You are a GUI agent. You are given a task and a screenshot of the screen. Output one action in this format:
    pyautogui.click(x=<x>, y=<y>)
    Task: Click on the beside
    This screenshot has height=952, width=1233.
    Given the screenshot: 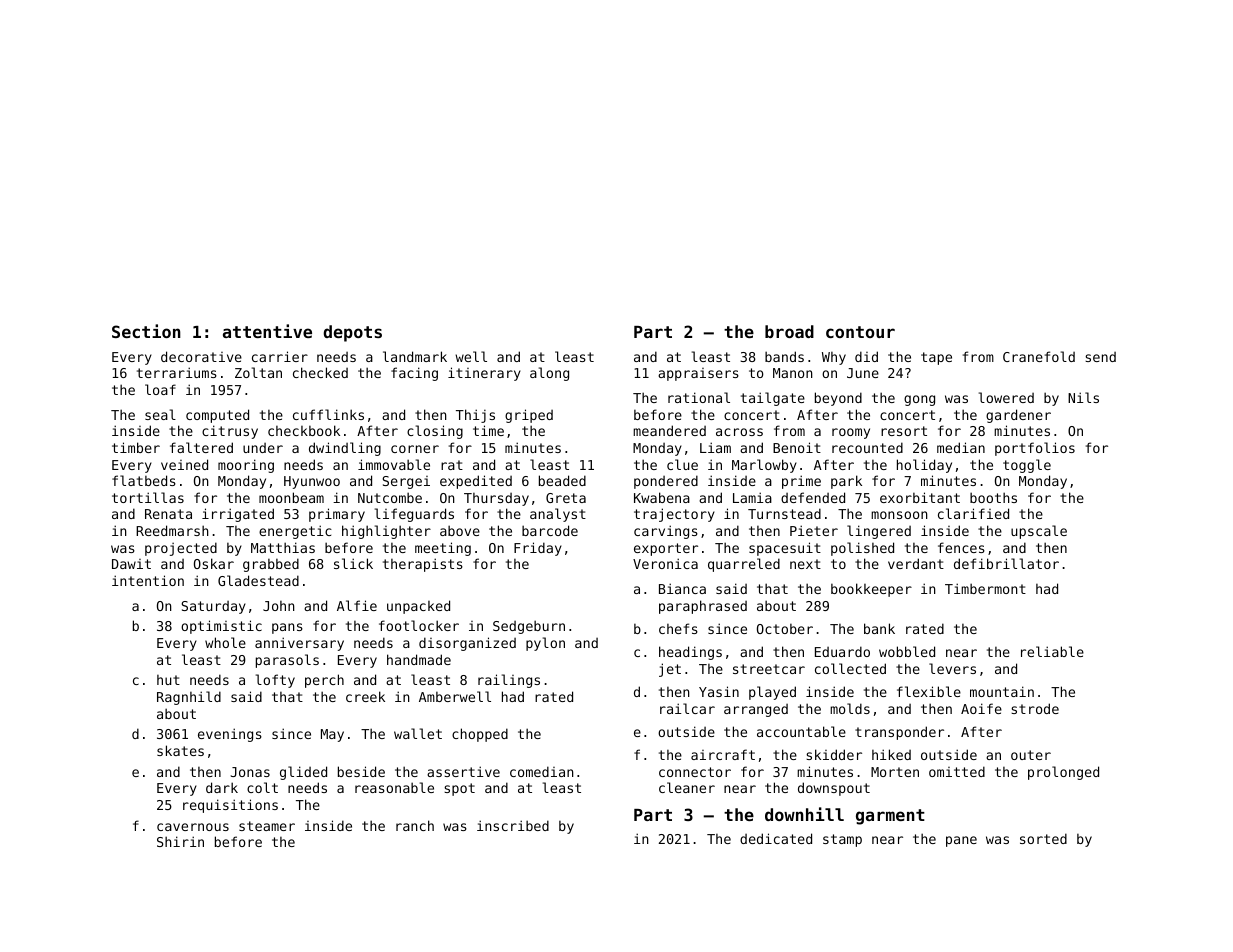 What is the action you would take?
    pyautogui.click(x=361, y=771)
